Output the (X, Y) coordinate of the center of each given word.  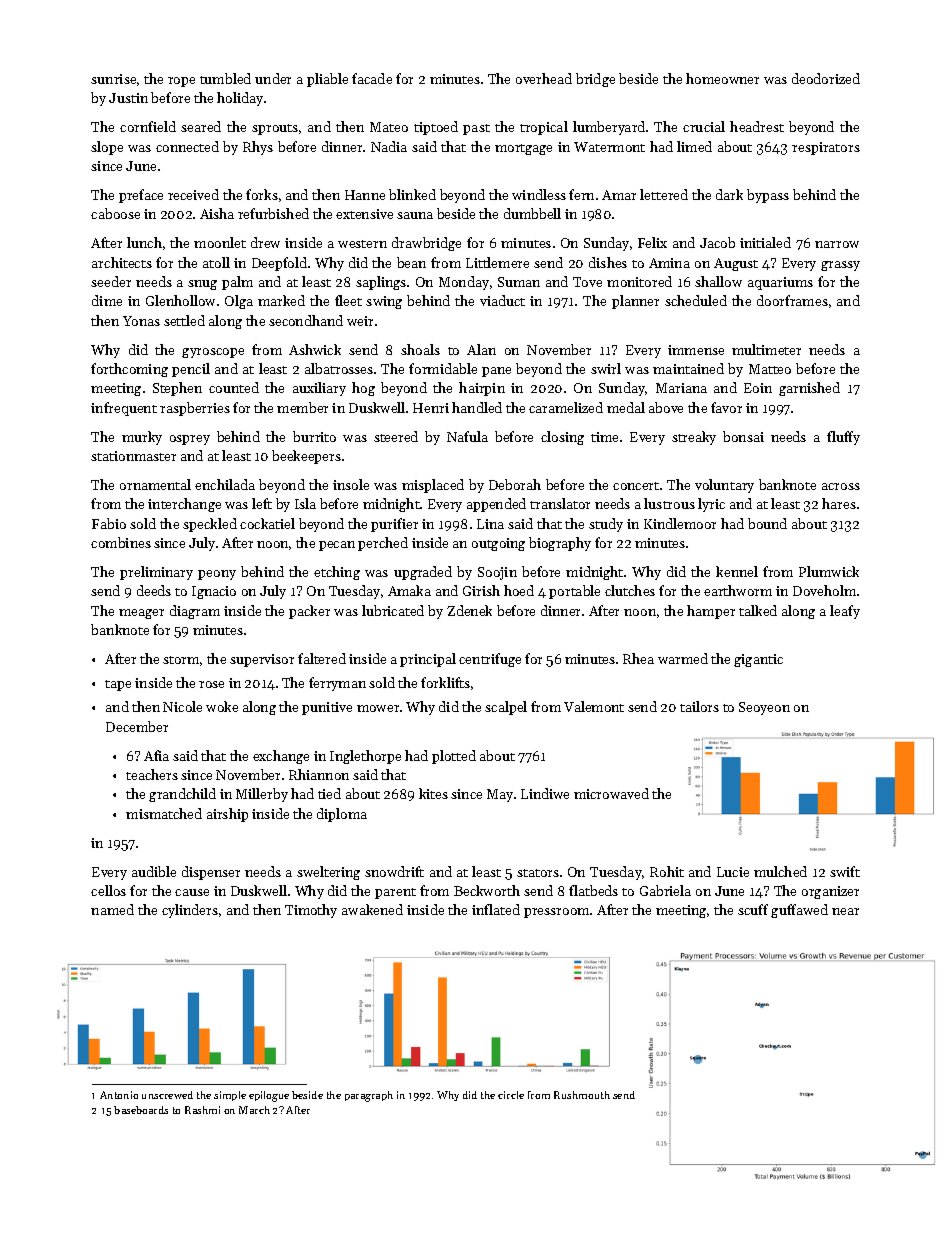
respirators (826, 148)
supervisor (262, 660)
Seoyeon (764, 708)
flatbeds (593, 890)
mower (378, 708)
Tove (587, 282)
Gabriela (665, 890)
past (476, 129)
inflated (496, 909)
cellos (108, 890)
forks (262, 194)
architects (122, 262)
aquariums (780, 283)
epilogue (269, 1096)
